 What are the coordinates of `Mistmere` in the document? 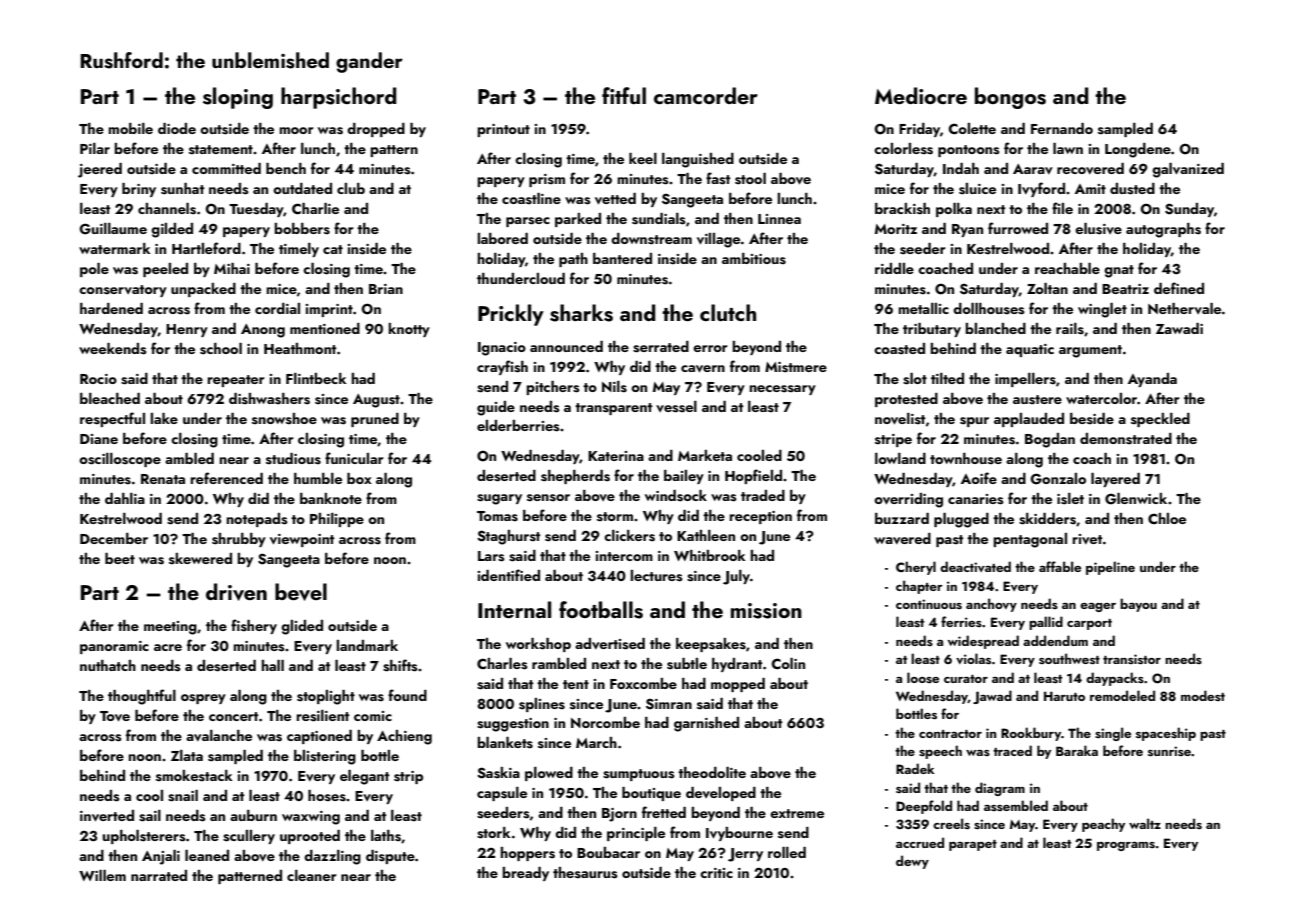 It's located at (796, 367).
